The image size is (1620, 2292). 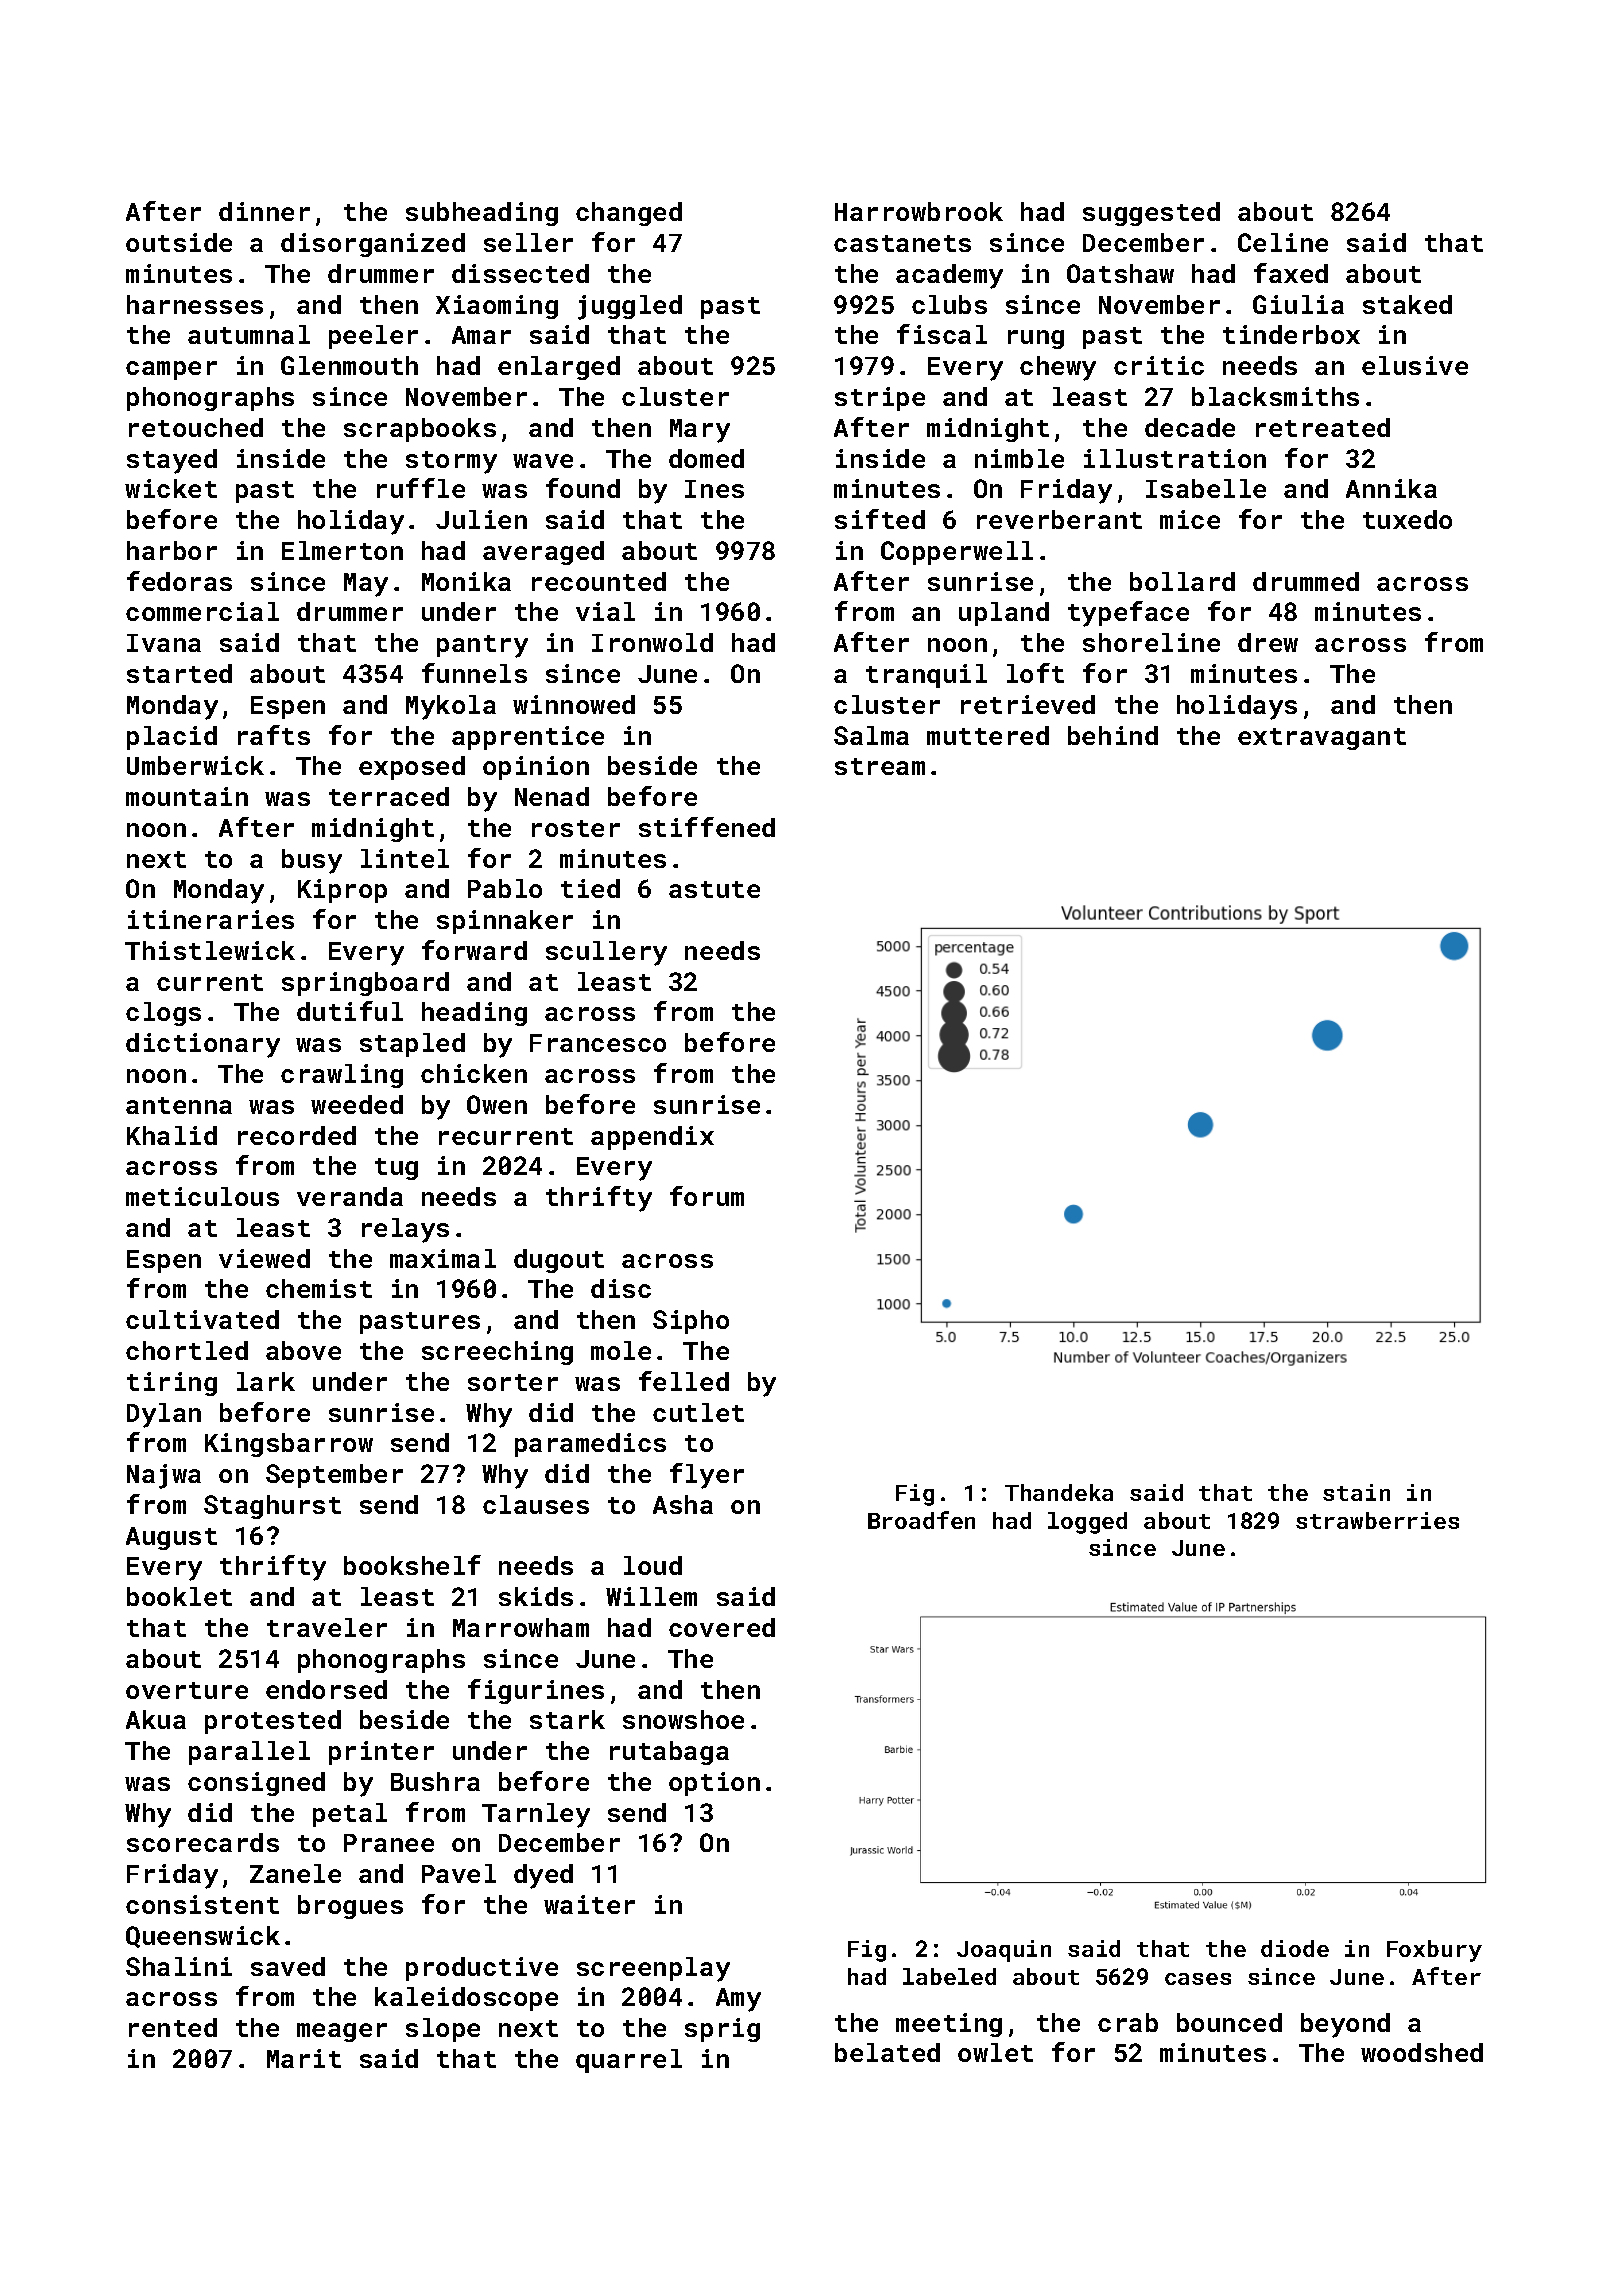 I want to click on stain, so click(x=1356, y=1492).
